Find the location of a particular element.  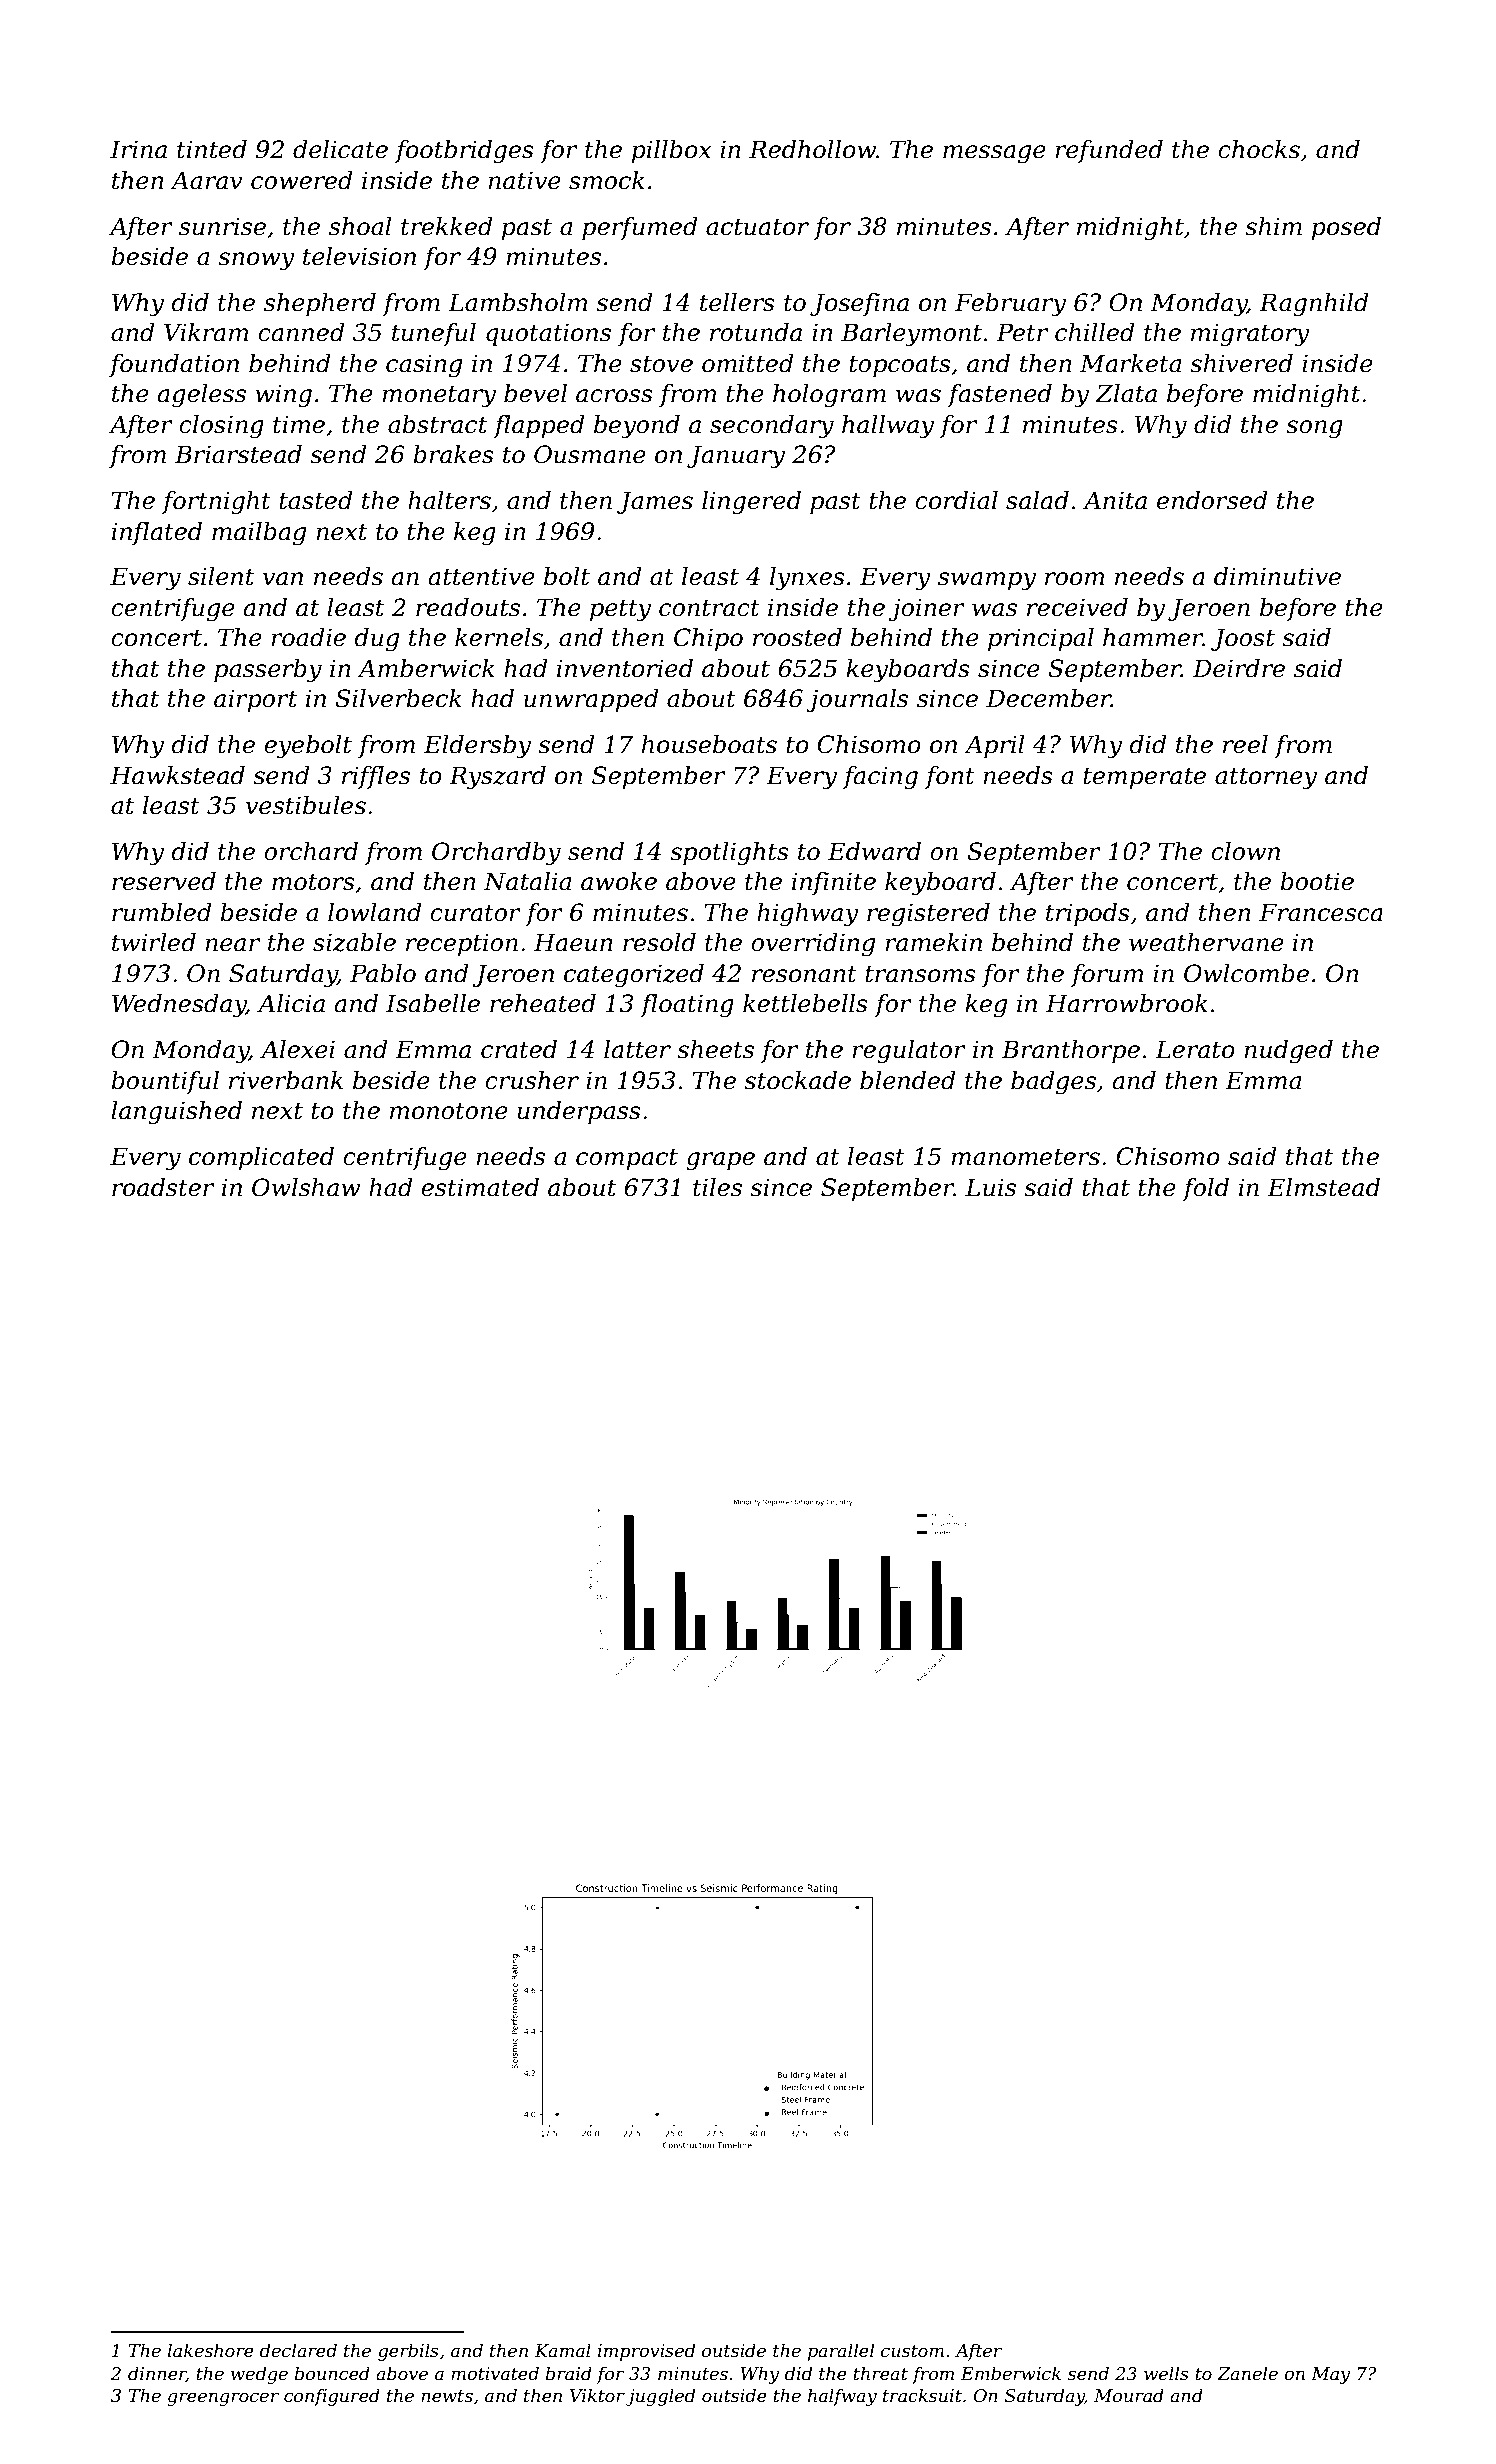

foundation is located at coordinates (174, 365).
